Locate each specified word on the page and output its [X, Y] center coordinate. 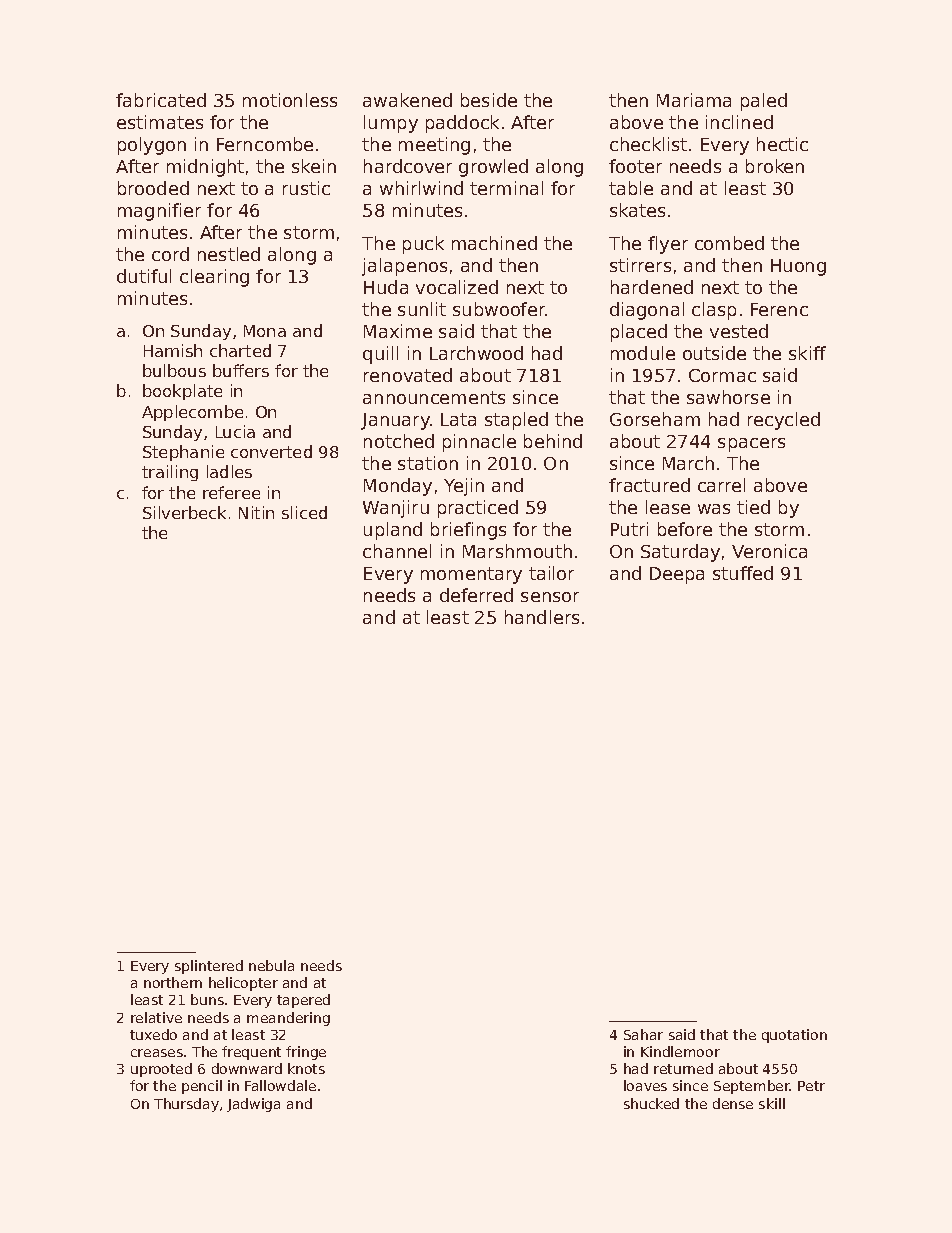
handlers [542, 617]
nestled [229, 254]
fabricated [161, 100]
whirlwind [421, 188]
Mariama [694, 100]
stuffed [743, 573]
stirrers [640, 265]
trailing [170, 473]
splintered [209, 967]
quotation [794, 1036]
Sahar [643, 1034]
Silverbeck [184, 512]
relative [156, 1017]
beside [489, 100]
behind [553, 441]
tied [753, 507]
